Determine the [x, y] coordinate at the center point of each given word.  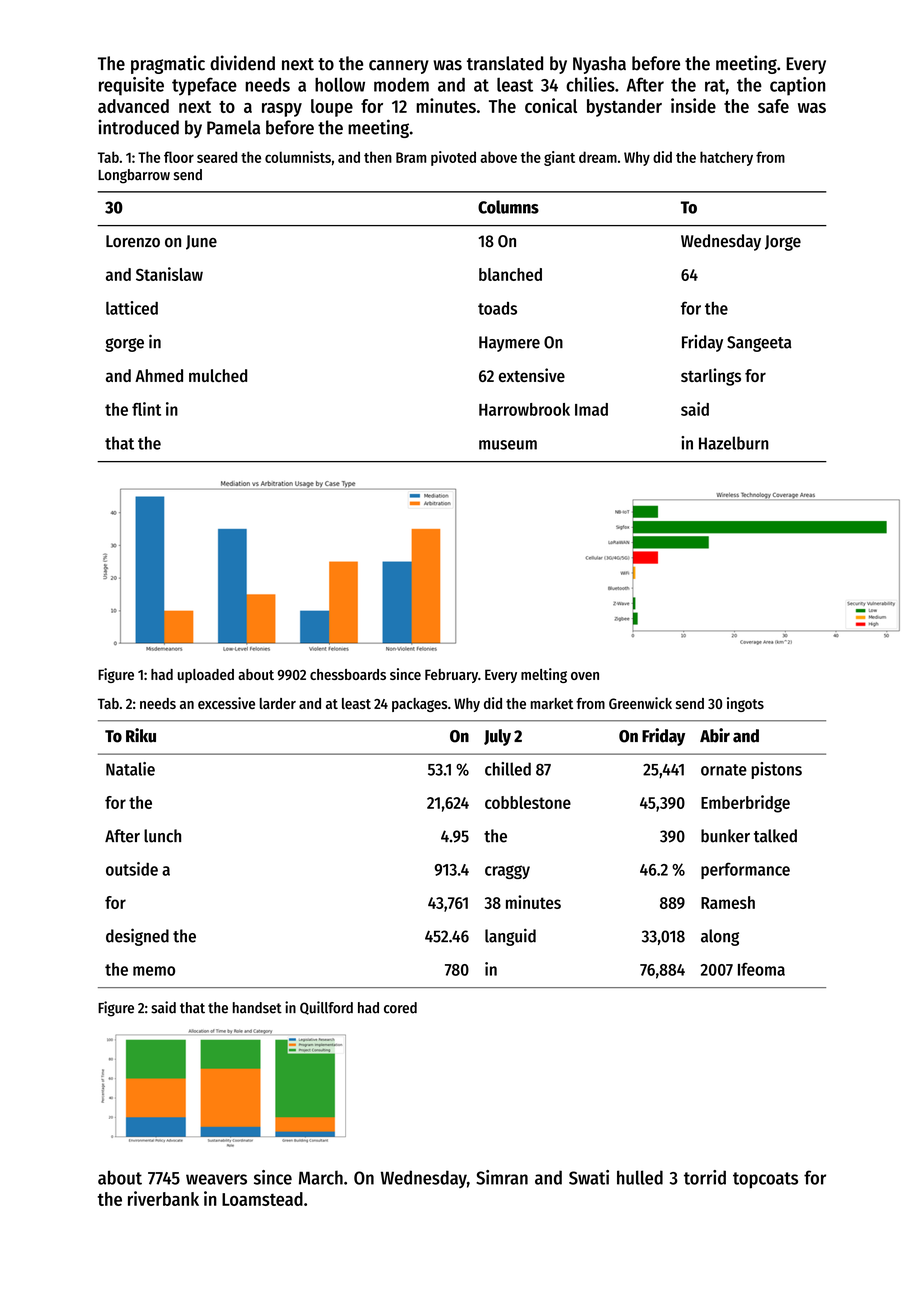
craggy [507, 872]
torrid [705, 1177]
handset [257, 1008]
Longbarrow [134, 176]
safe [773, 106]
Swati [589, 1177]
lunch [162, 836]
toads [497, 308]
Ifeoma [761, 969]
